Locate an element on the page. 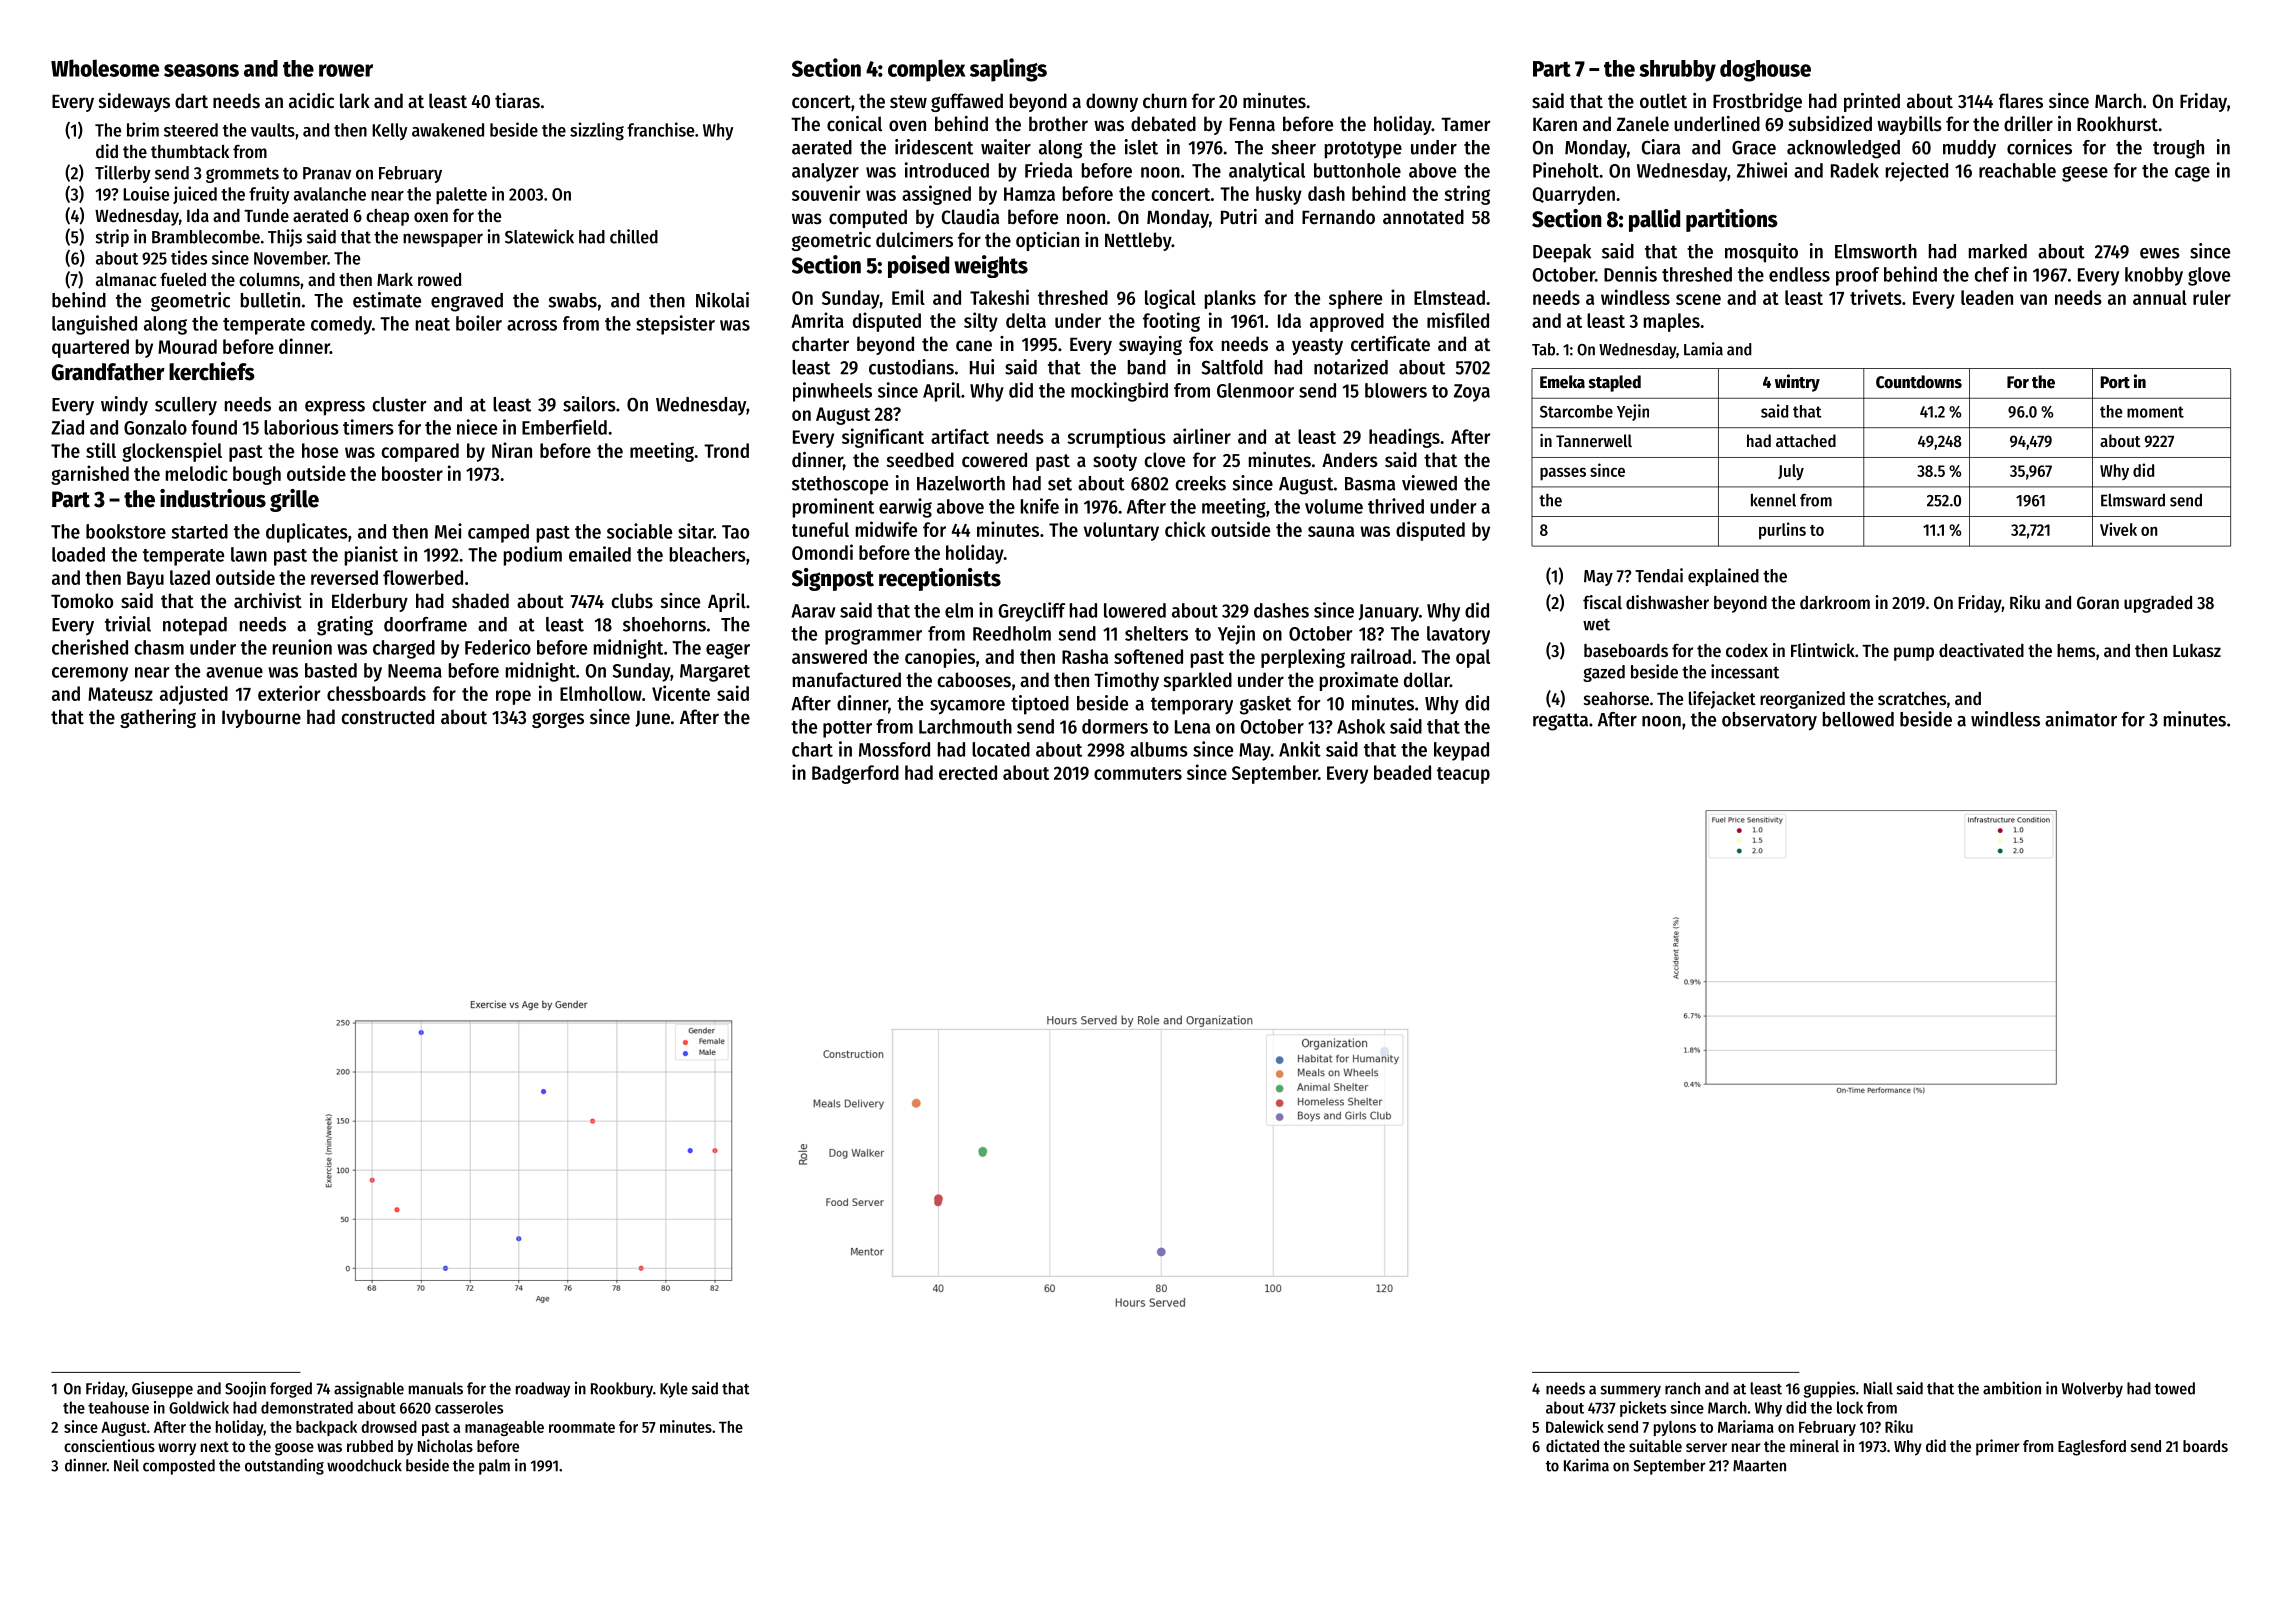 The image size is (2282, 1614). Fernando is located at coordinates (1338, 217).
